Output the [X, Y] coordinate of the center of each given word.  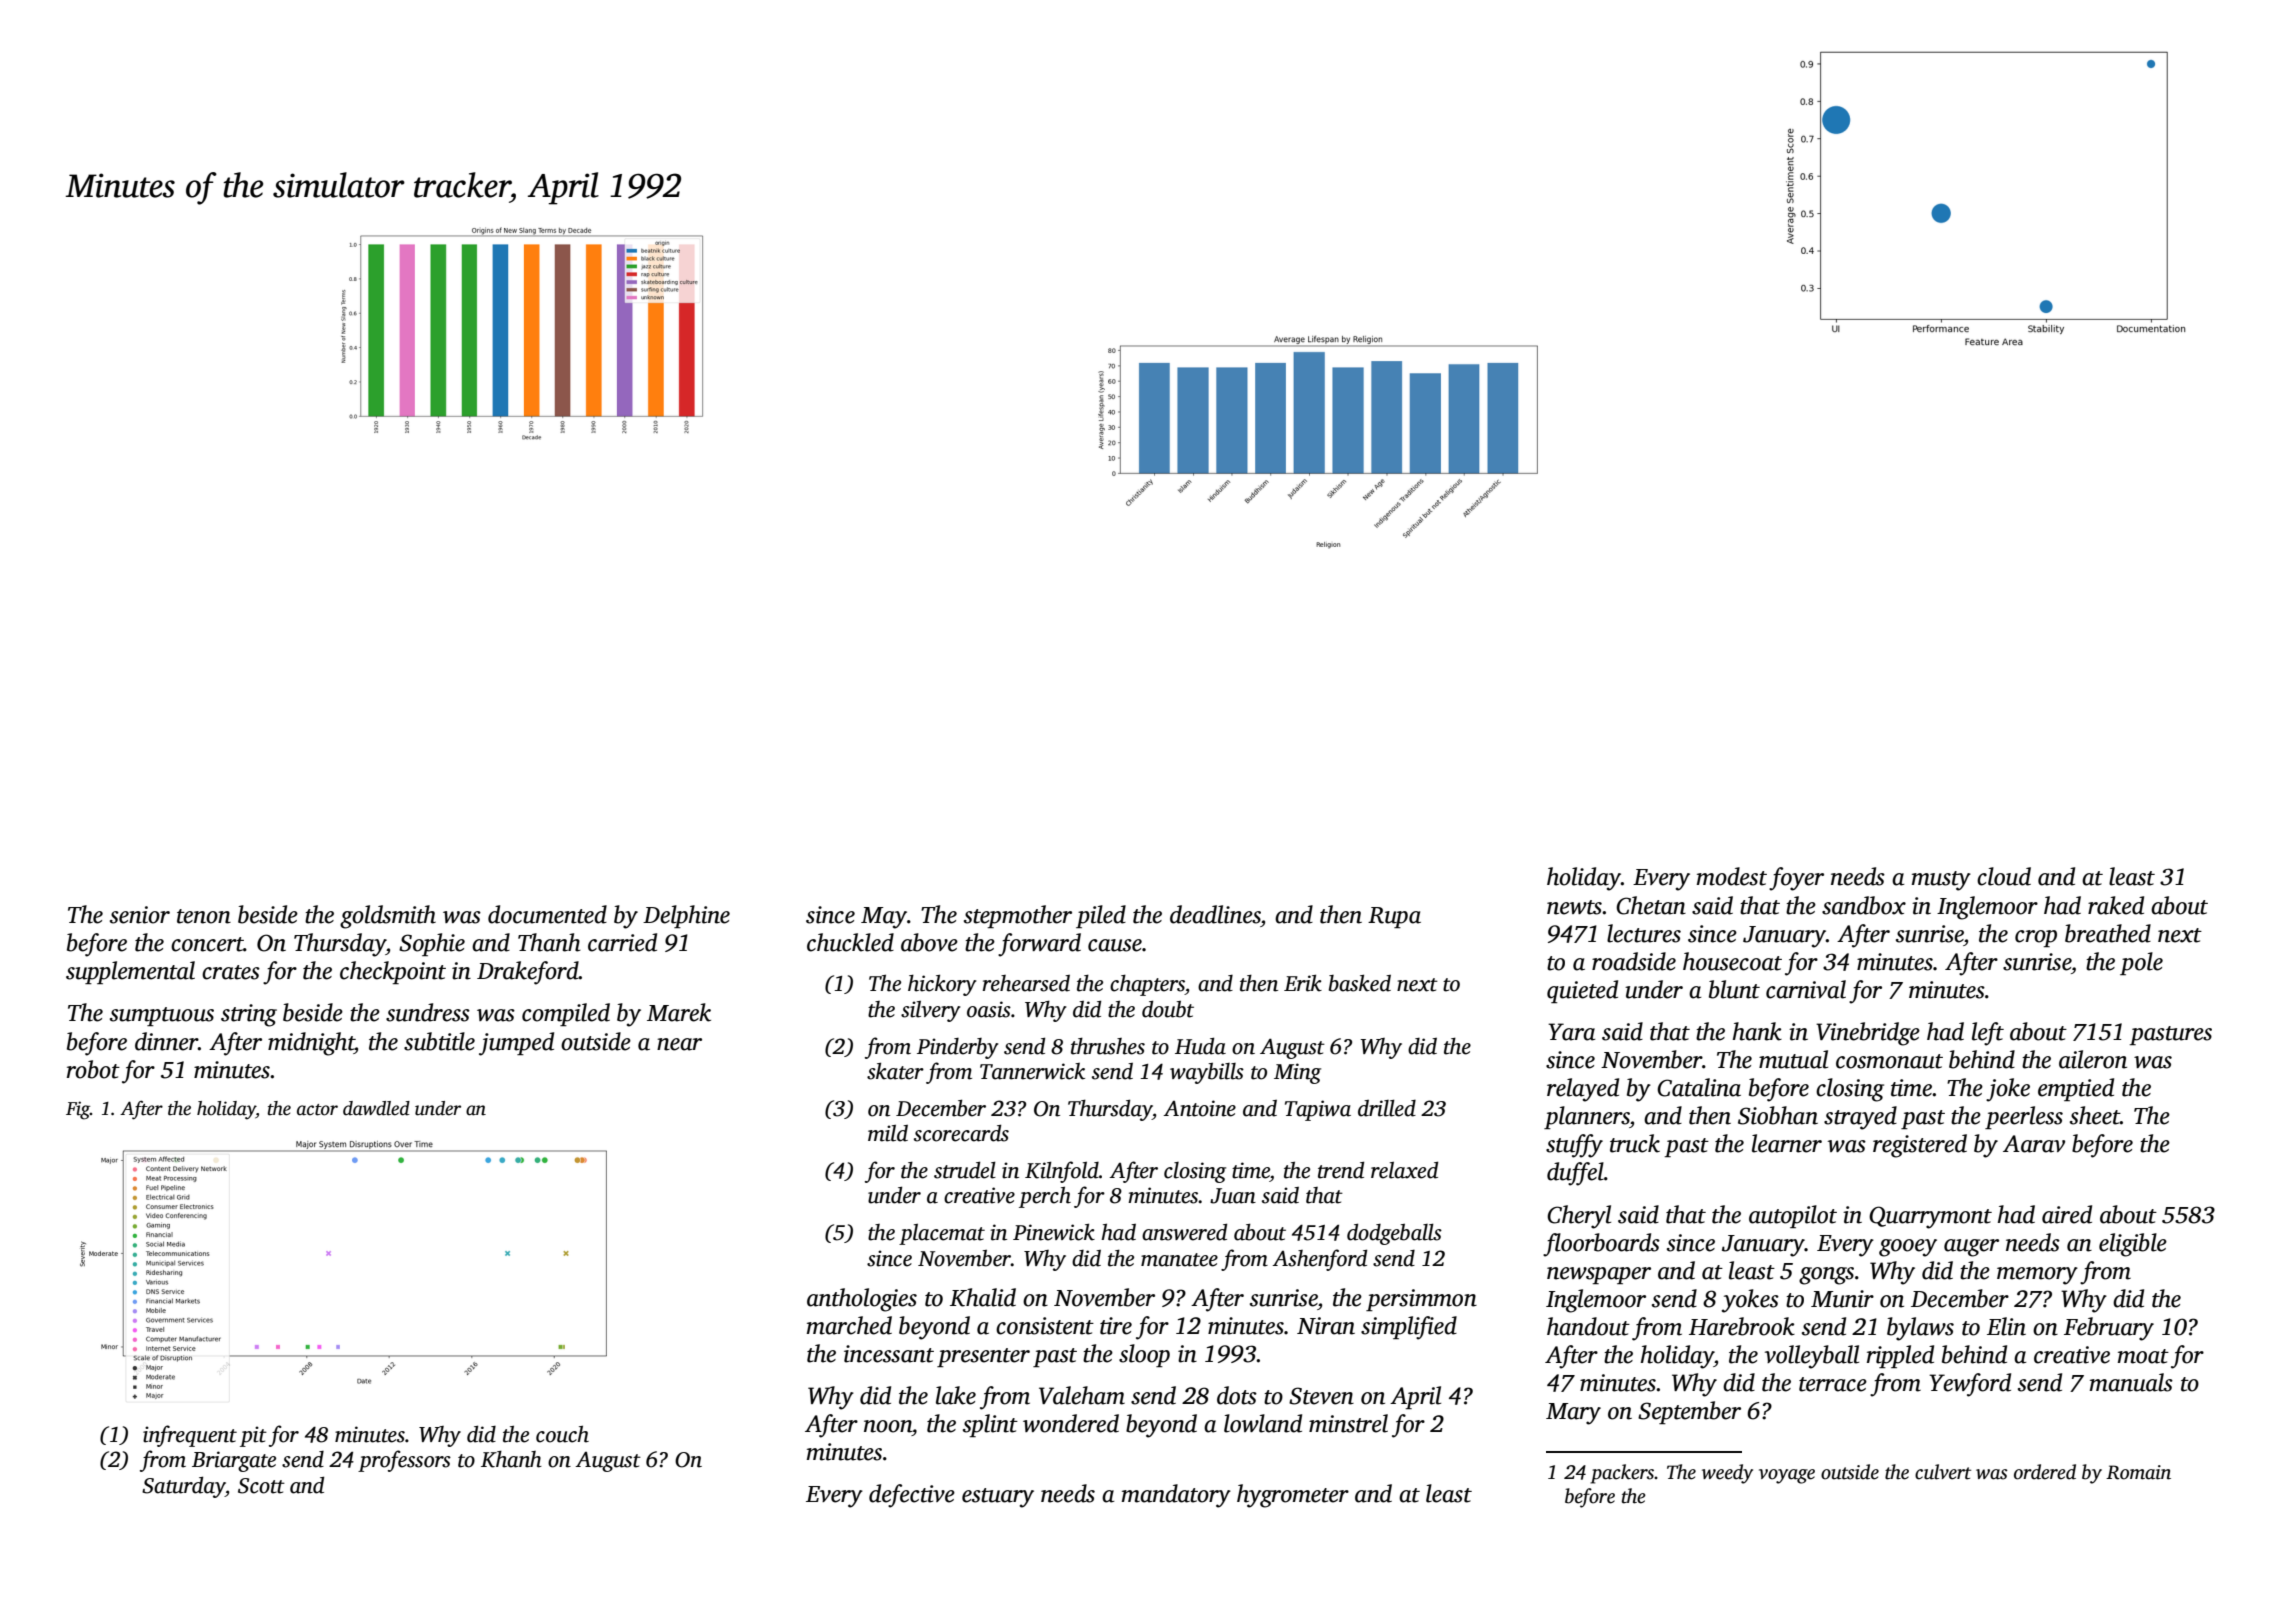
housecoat [1732, 961]
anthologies [862, 1300]
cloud [2004, 876]
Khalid [983, 1297]
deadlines [1215, 914]
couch [562, 1434]
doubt [1168, 1009]
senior [140, 915]
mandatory [1176, 1496]
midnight [311, 1044]
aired [2067, 1214]
